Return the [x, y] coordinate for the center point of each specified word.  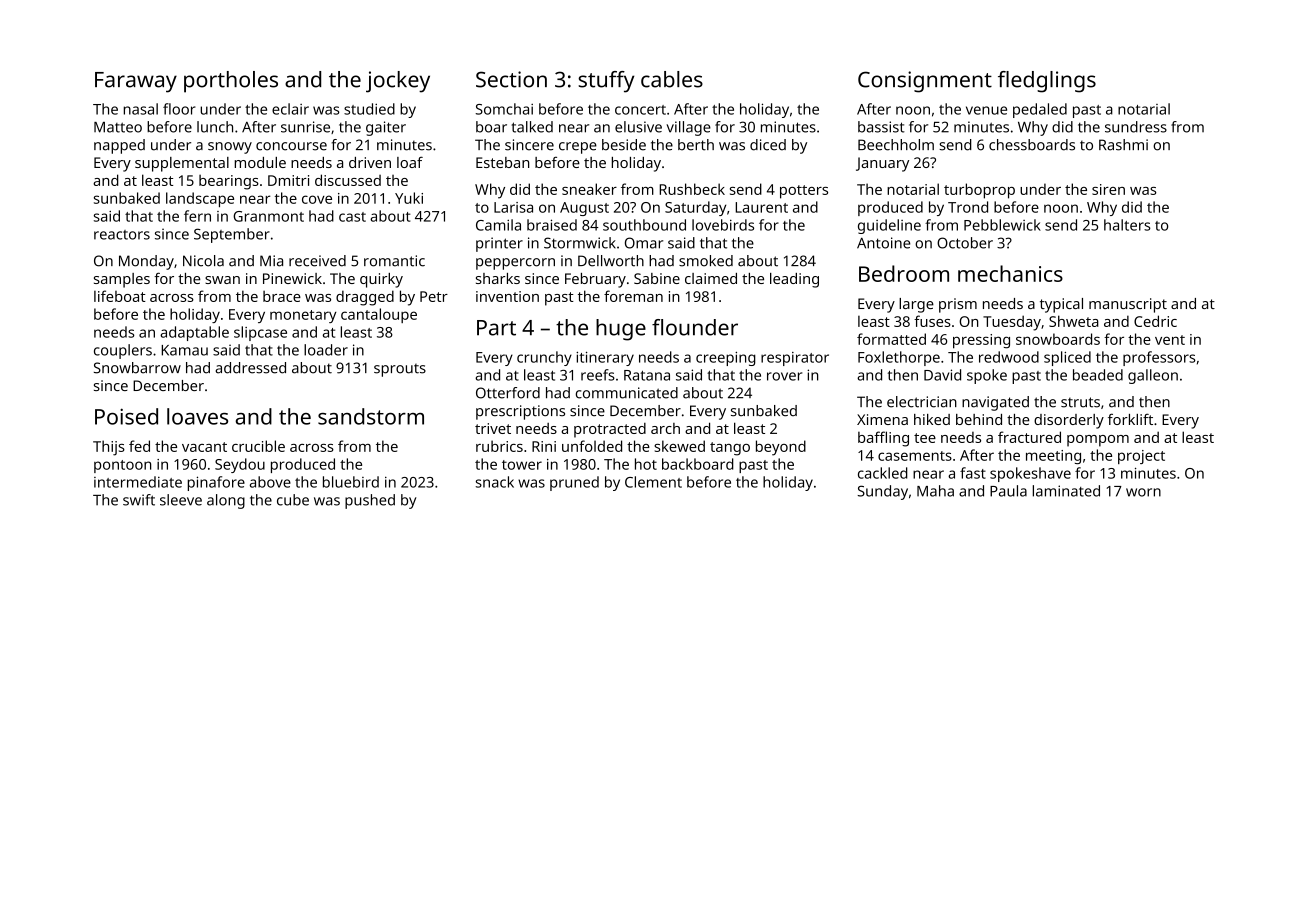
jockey [398, 82]
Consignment [925, 82]
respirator [795, 359]
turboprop [979, 191]
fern [197, 216]
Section [511, 79]
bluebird [351, 482]
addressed [250, 368]
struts [1080, 402]
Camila [498, 225]
